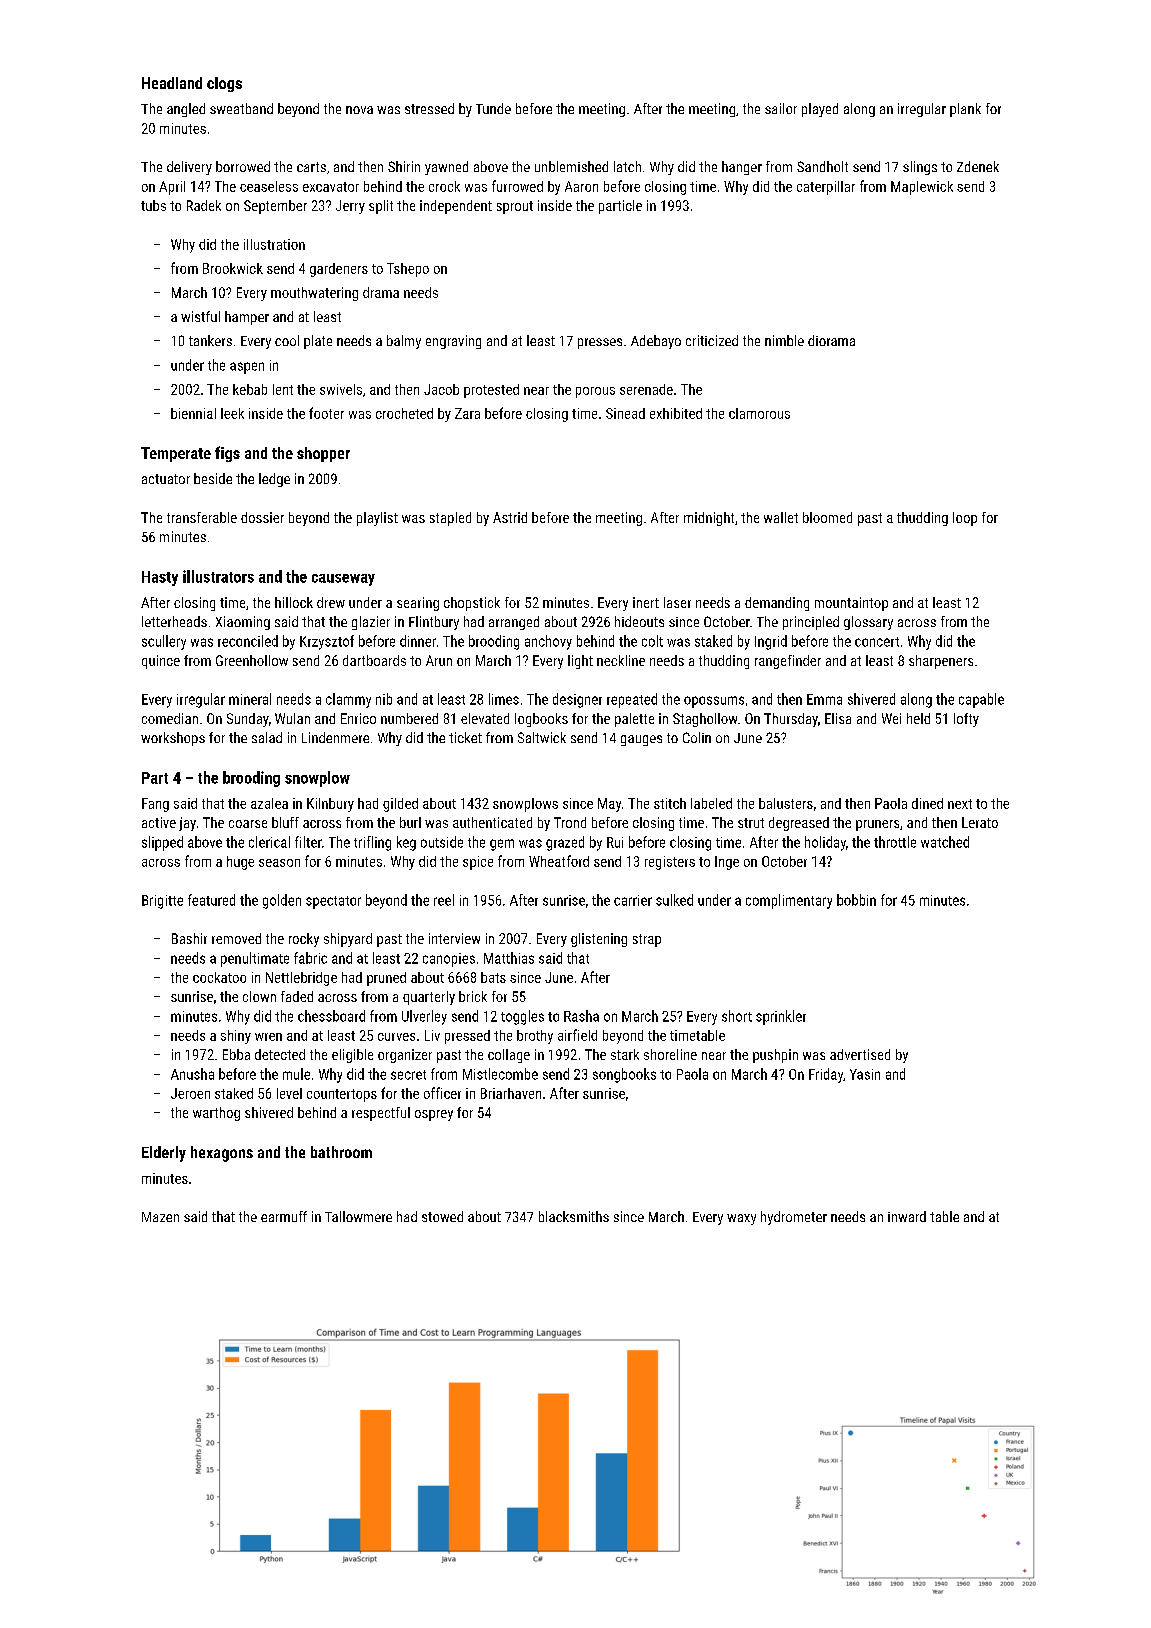  Describe the element at coordinates (232, 413) in the page. I see `leek` at that location.
